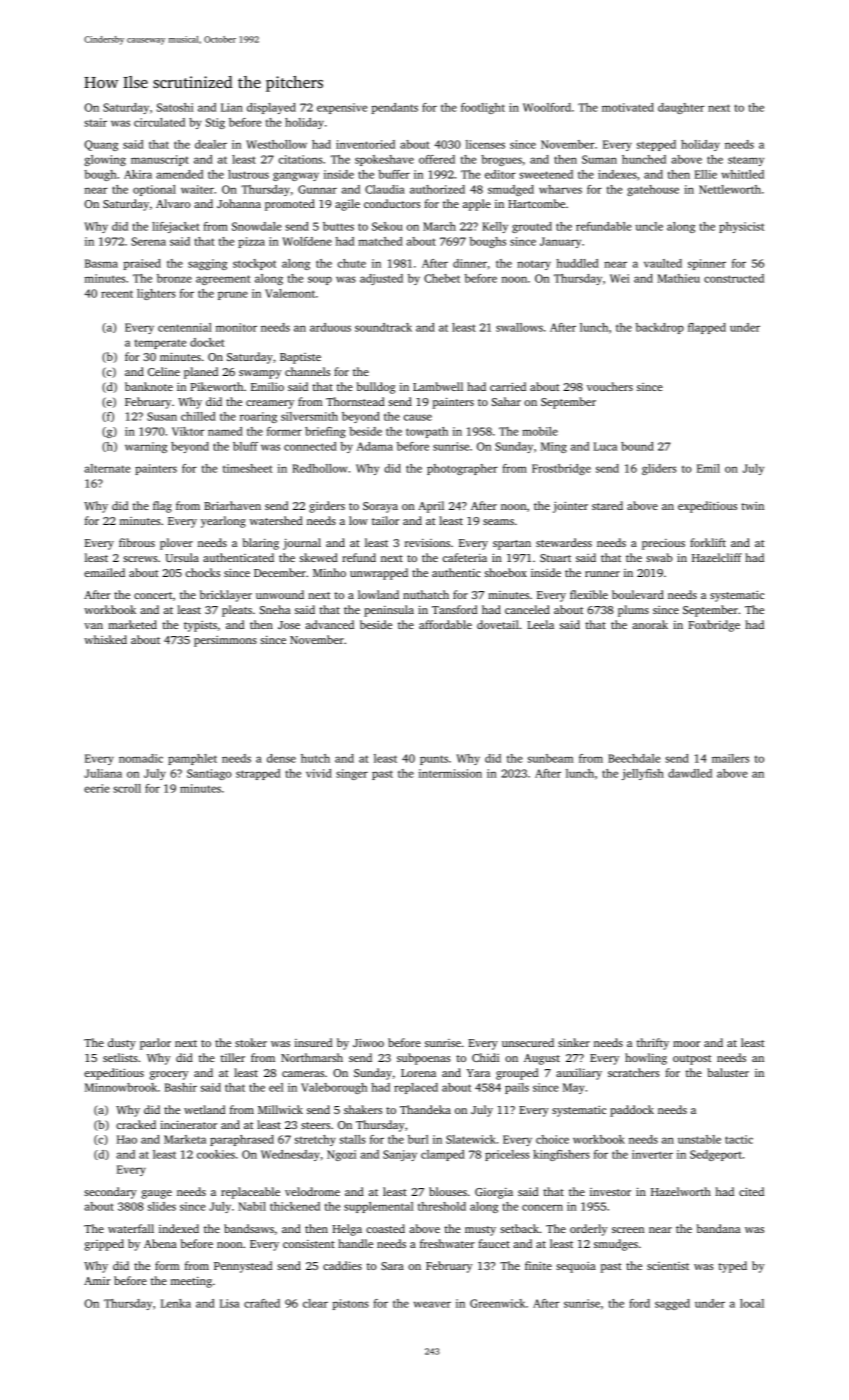 The image size is (849, 1400). What do you see at coordinates (341, 1155) in the screenshot?
I see `Ngozi` at bounding box center [341, 1155].
